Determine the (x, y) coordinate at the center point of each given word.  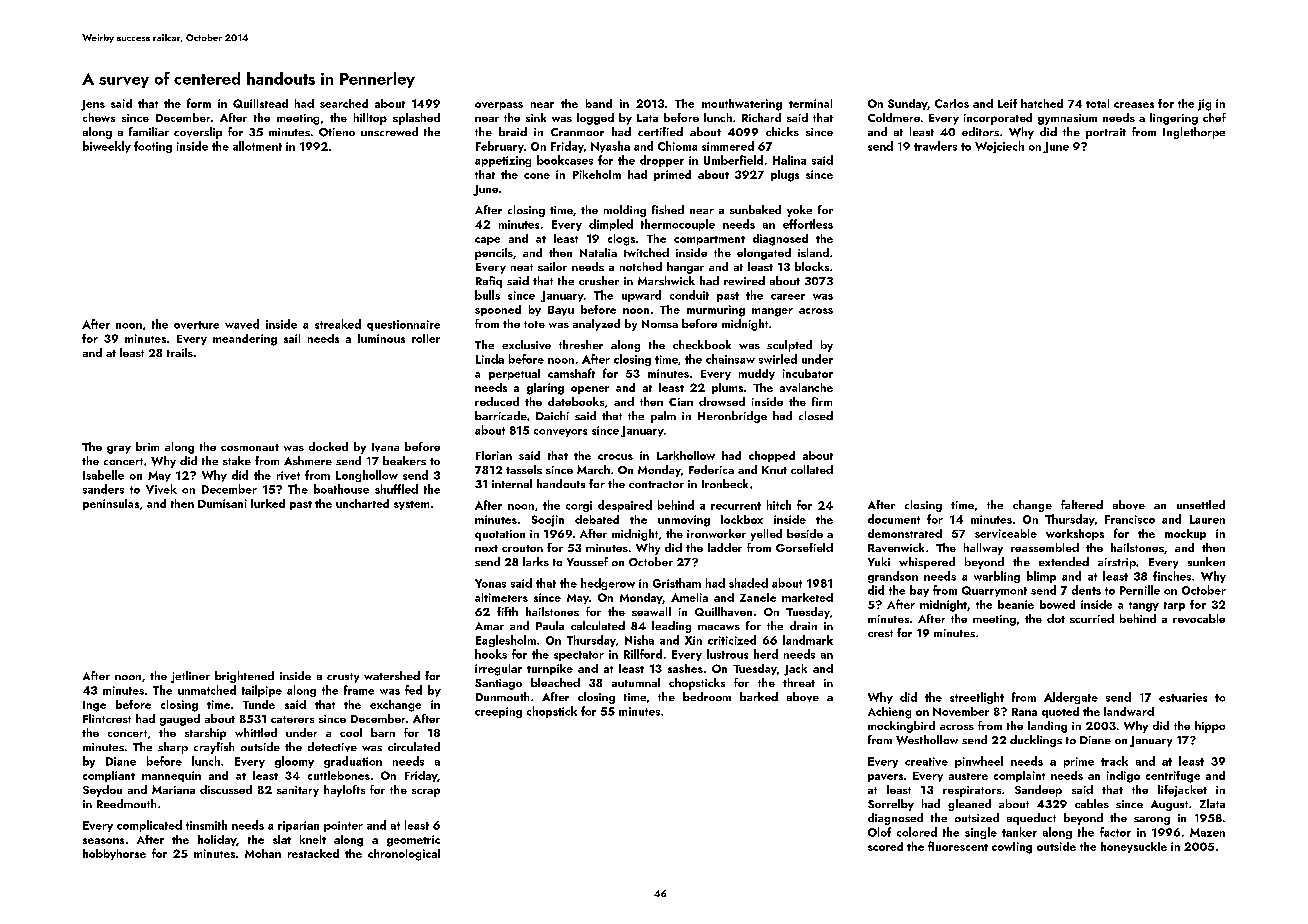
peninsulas (111, 504)
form (199, 103)
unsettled (1201, 504)
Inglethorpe (1194, 133)
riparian (298, 826)
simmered (728, 146)
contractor (656, 484)
